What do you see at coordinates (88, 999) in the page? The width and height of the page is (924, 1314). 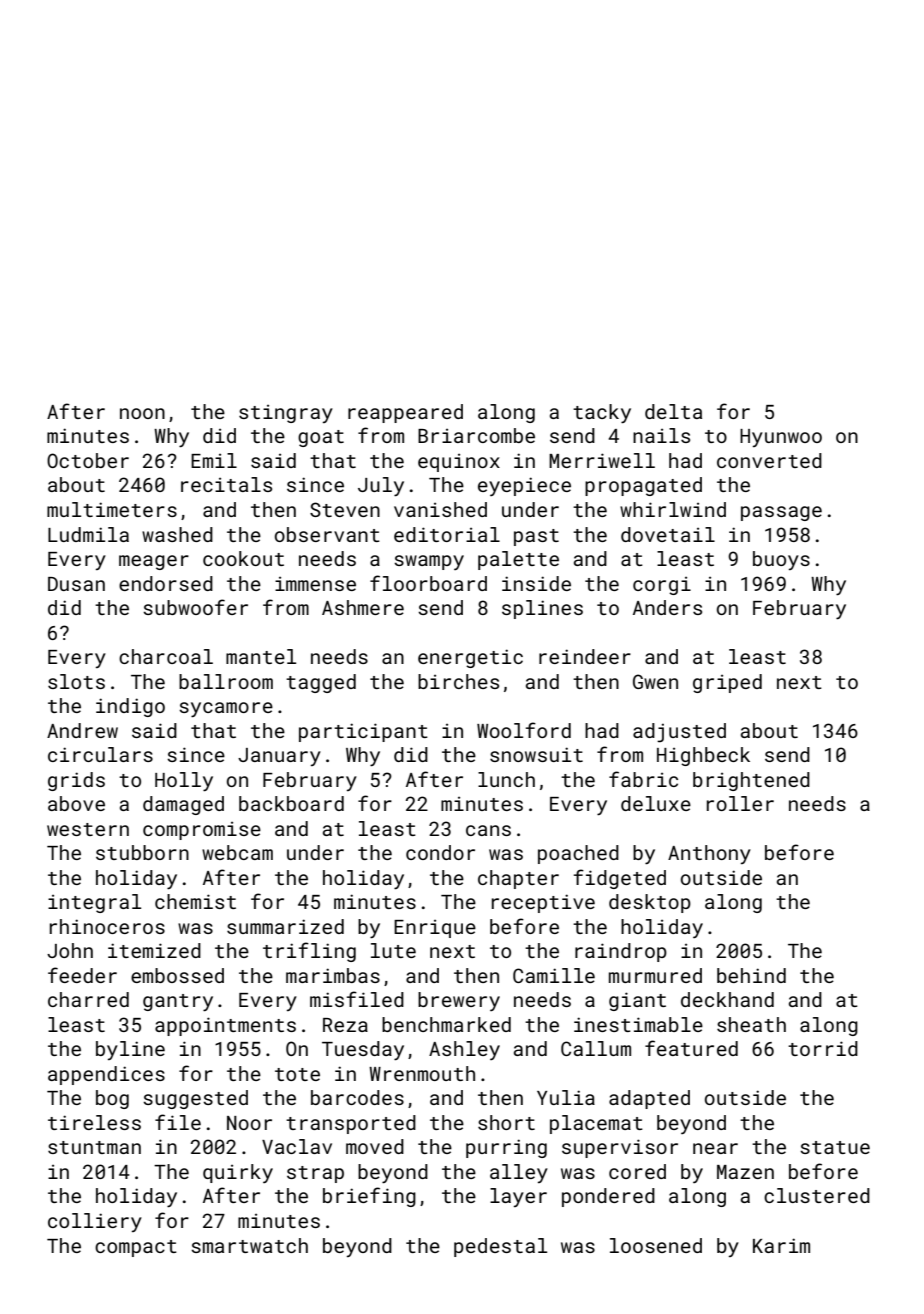 I see `charred` at bounding box center [88, 999].
